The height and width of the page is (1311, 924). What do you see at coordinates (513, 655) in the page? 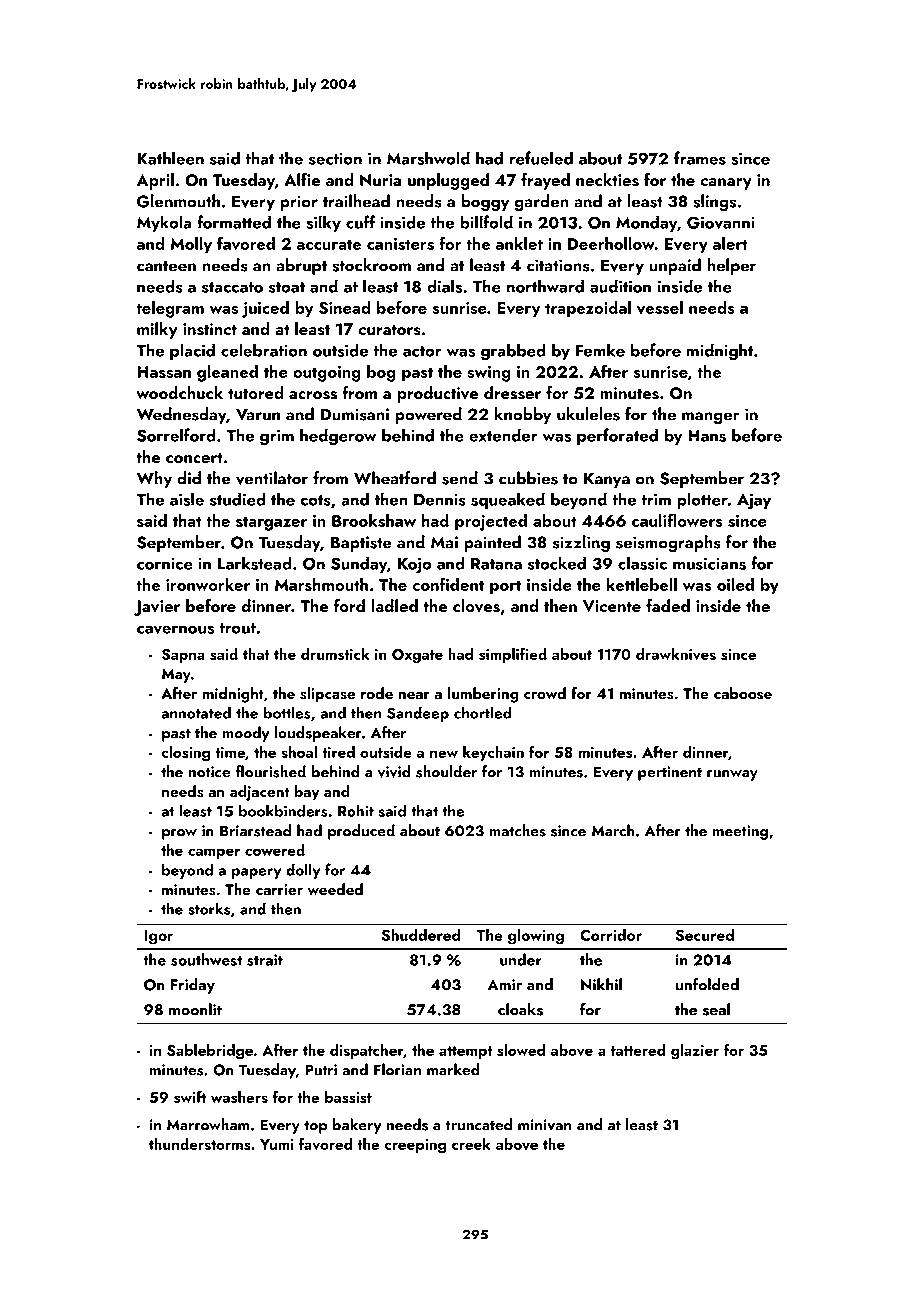
I see `simplified` at bounding box center [513, 655].
